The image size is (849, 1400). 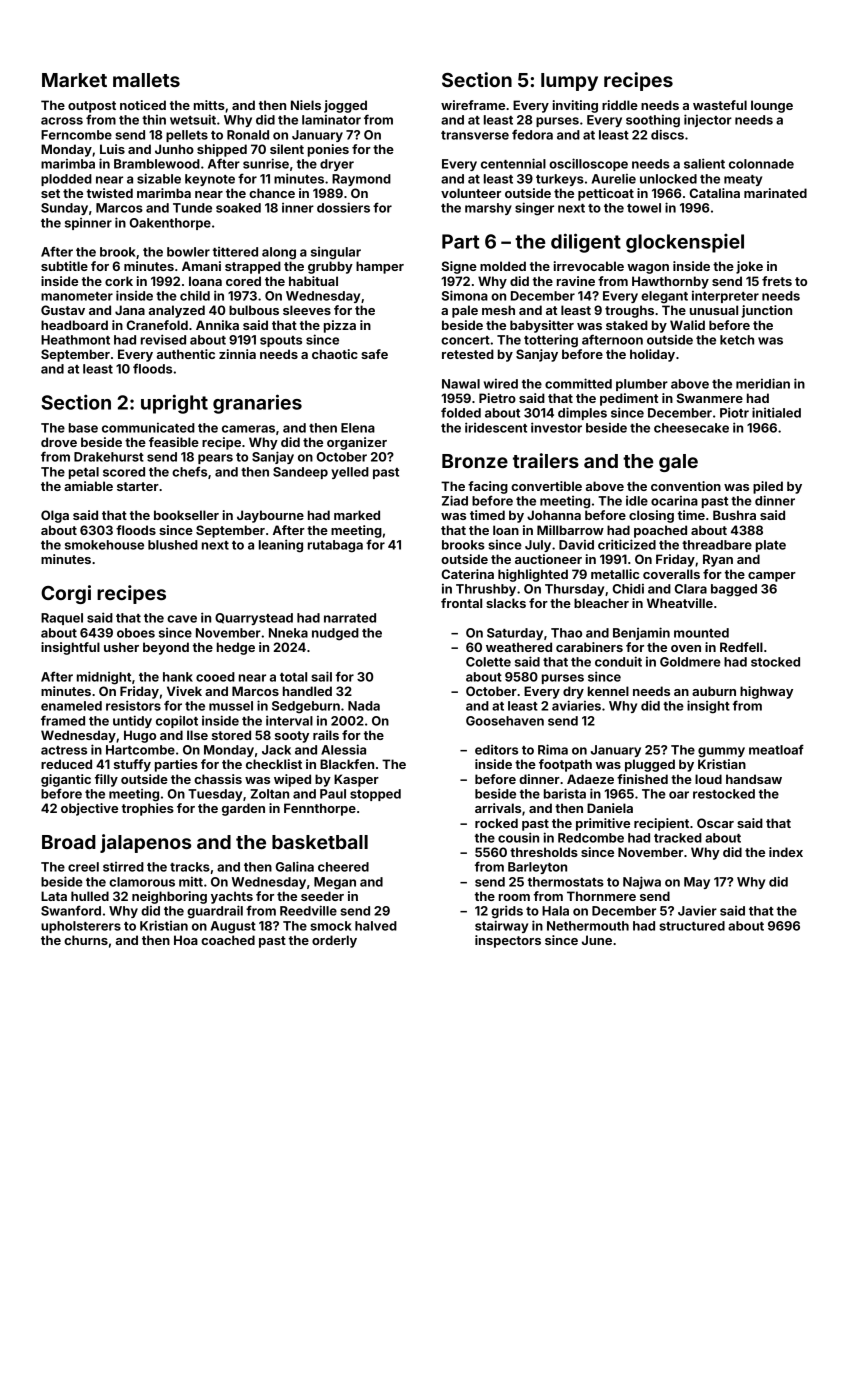 What do you see at coordinates (54, 896) in the page?
I see `Lata` at bounding box center [54, 896].
